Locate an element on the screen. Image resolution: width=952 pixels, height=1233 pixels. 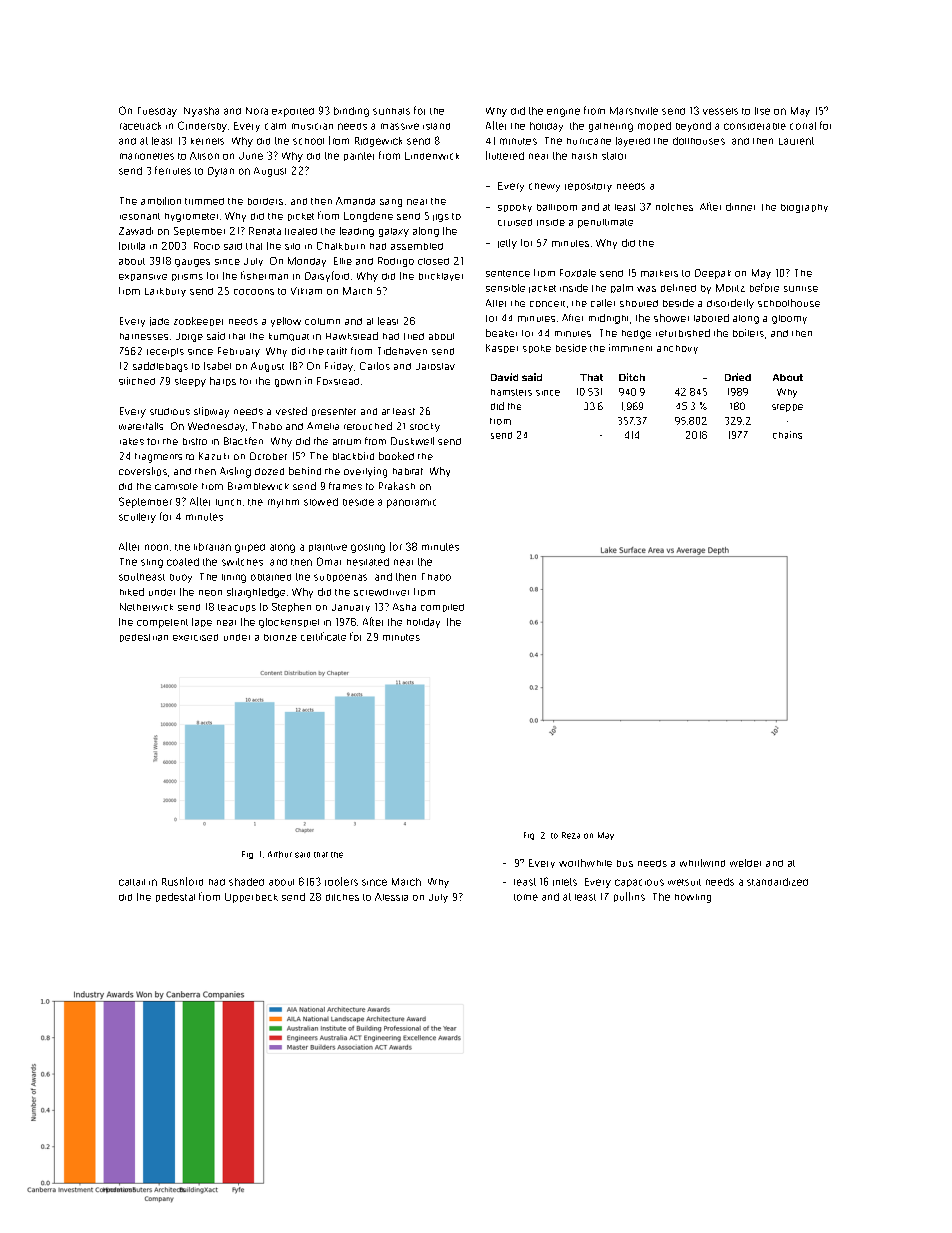
beaker is located at coordinates (501, 333).
